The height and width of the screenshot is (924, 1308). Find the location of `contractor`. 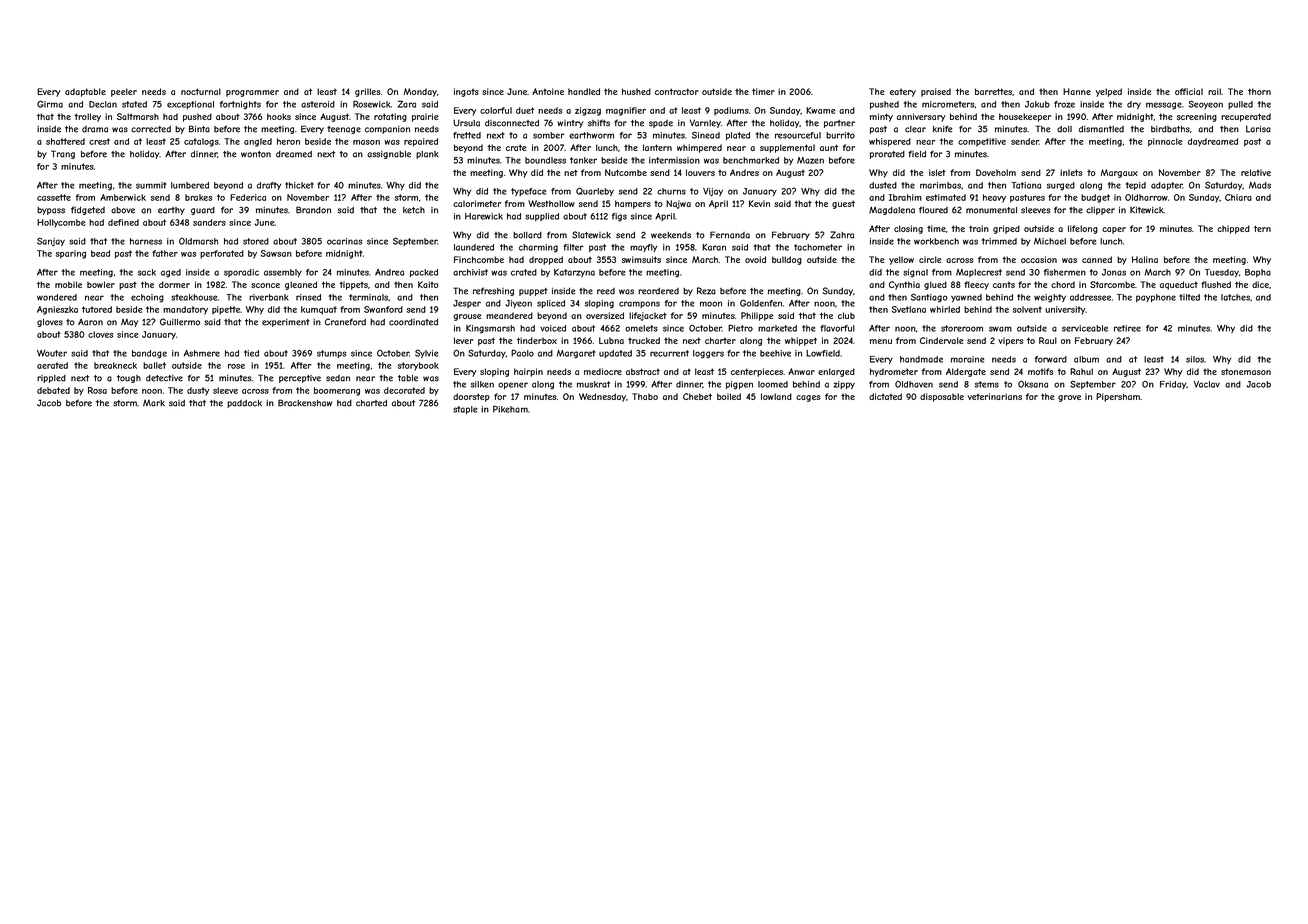

contractor is located at coordinates (677, 91).
